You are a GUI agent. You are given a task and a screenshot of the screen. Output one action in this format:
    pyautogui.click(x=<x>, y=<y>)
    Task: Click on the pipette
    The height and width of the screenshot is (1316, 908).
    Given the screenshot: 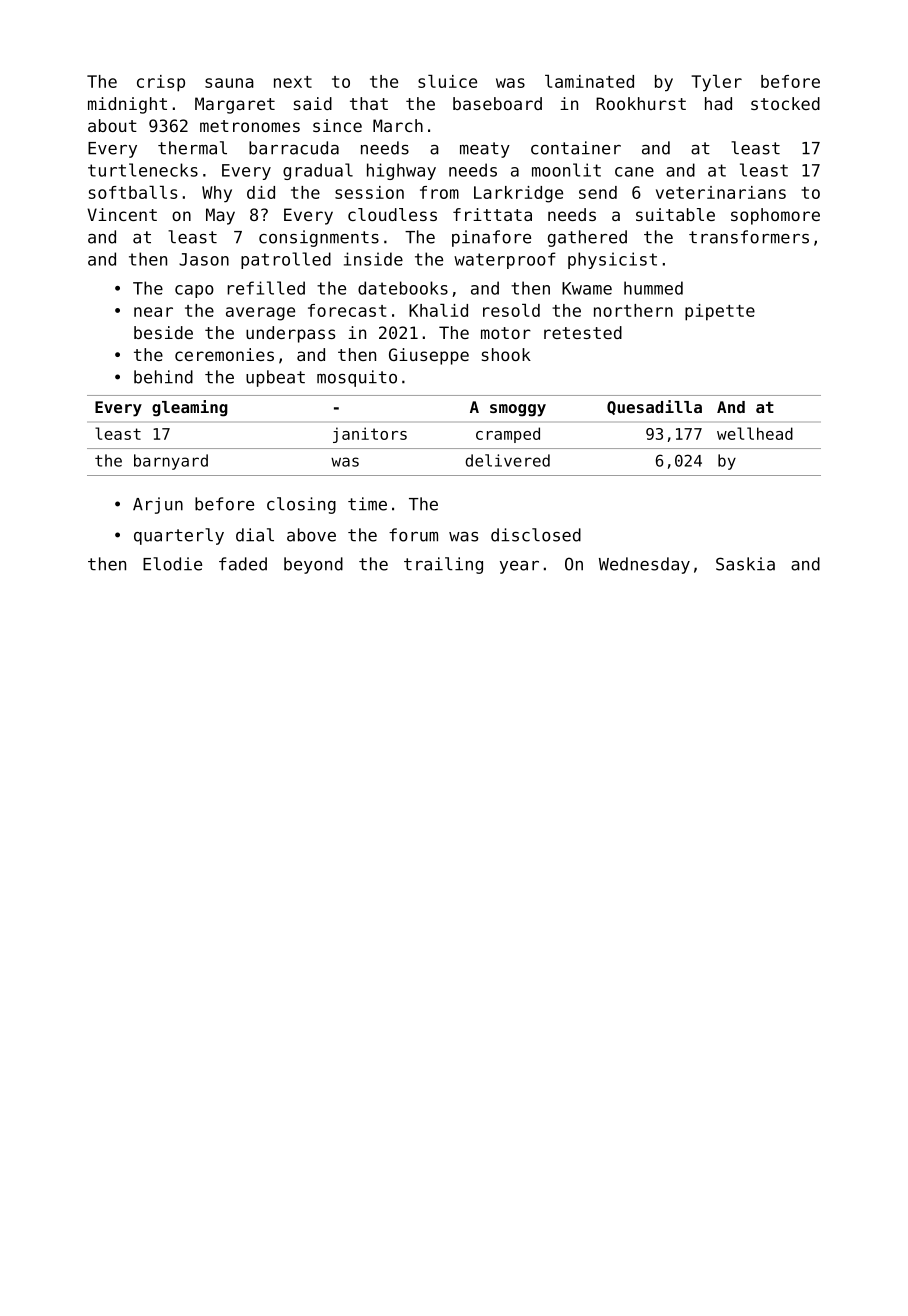 What is the action you would take?
    pyautogui.click(x=720, y=312)
